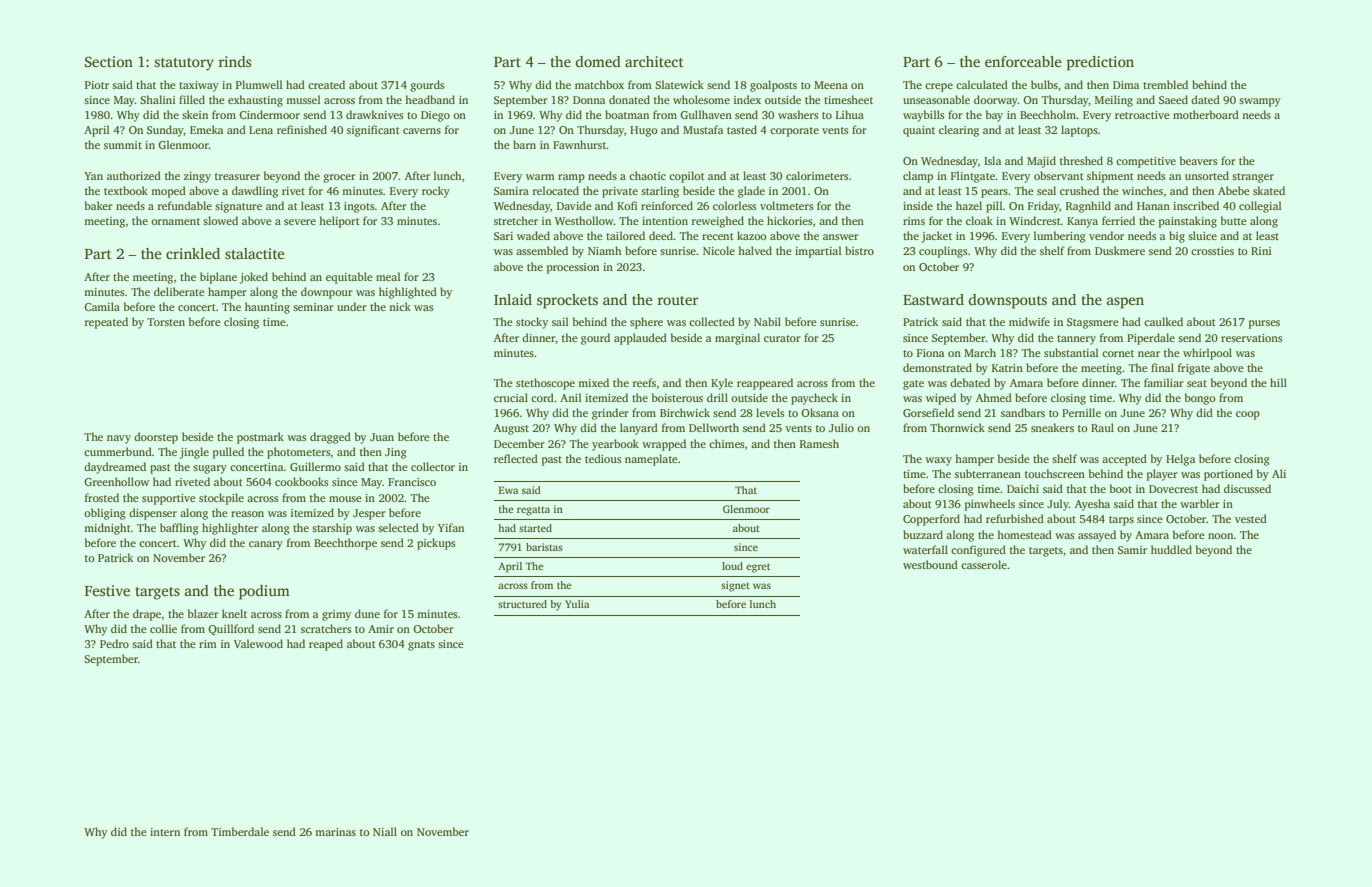 This screenshot has width=1372, height=887. What do you see at coordinates (234, 61) in the screenshot?
I see `rinds` at bounding box center [234, 61].
